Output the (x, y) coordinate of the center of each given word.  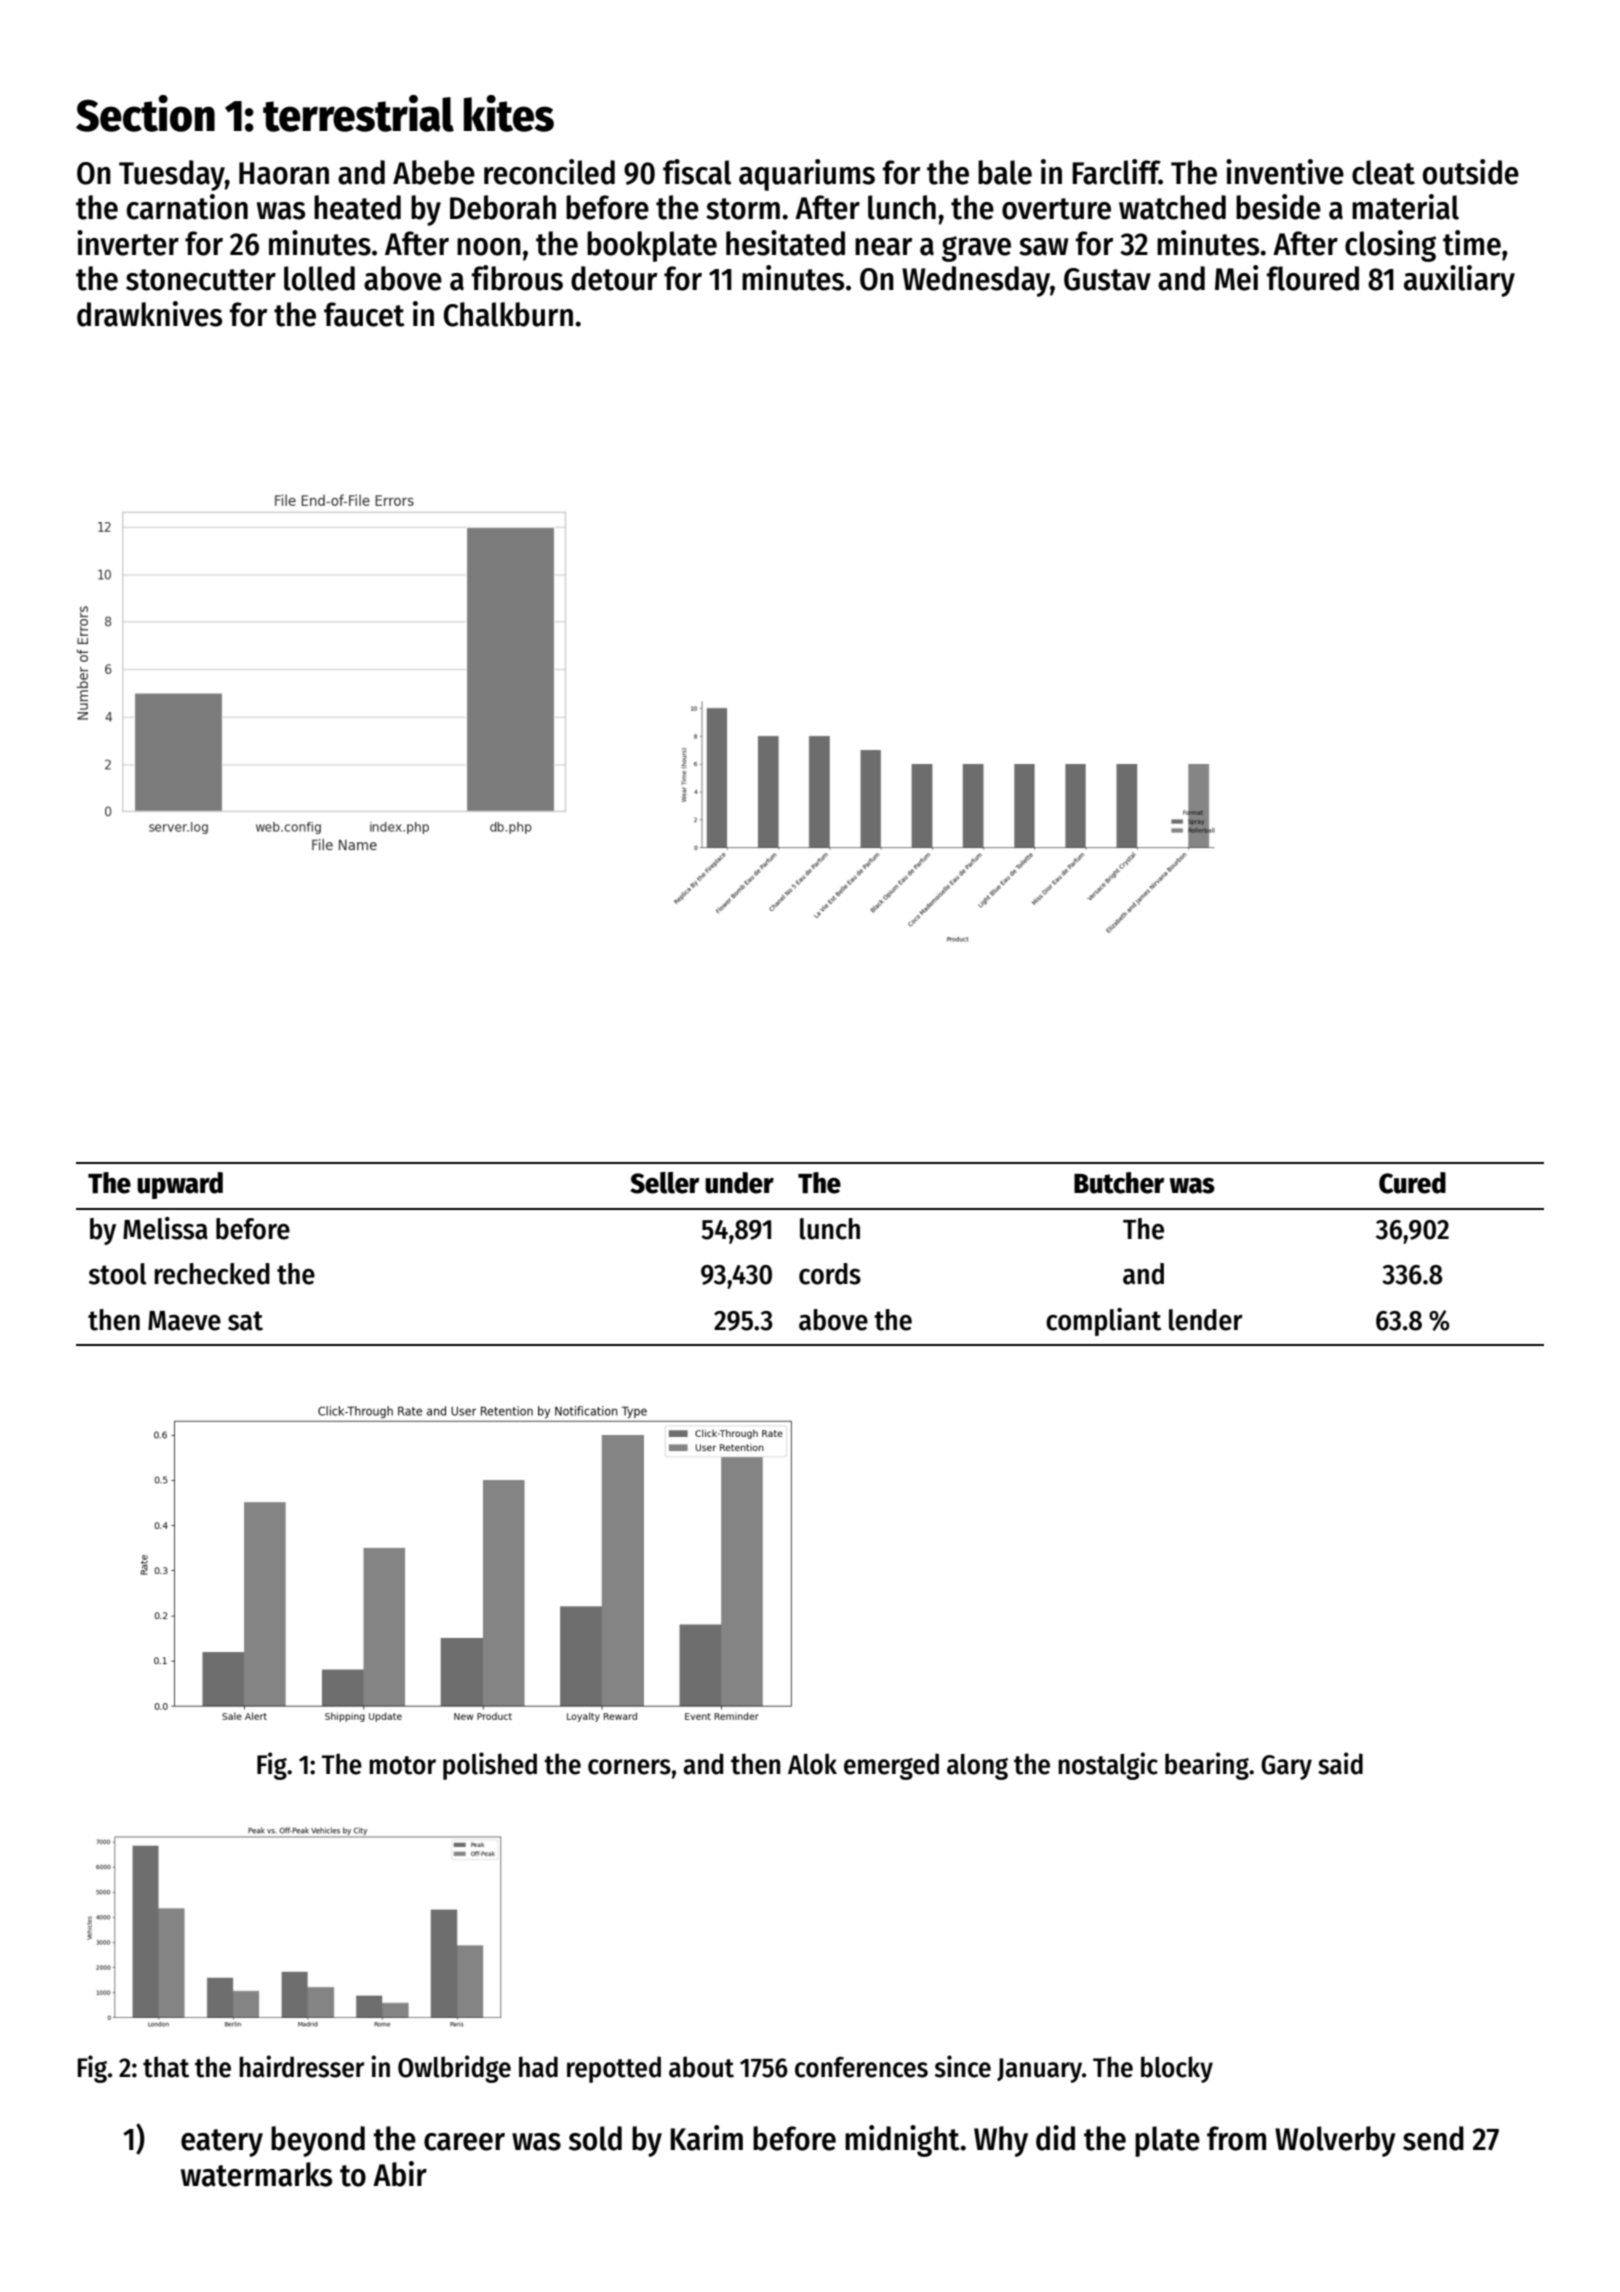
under (739, 1183)
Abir (400, 2174)
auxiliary (1459, 281)
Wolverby (1335, 2141)
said (1340, 1763)
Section (145, 113)
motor (402, 1765)
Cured (1412, 1183)
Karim (706, 2138)
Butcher (1119, 1183)
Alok (812, 1764)
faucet (364, 314)
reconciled (549, 172)
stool (118, 1274)
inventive (1285, 172)
